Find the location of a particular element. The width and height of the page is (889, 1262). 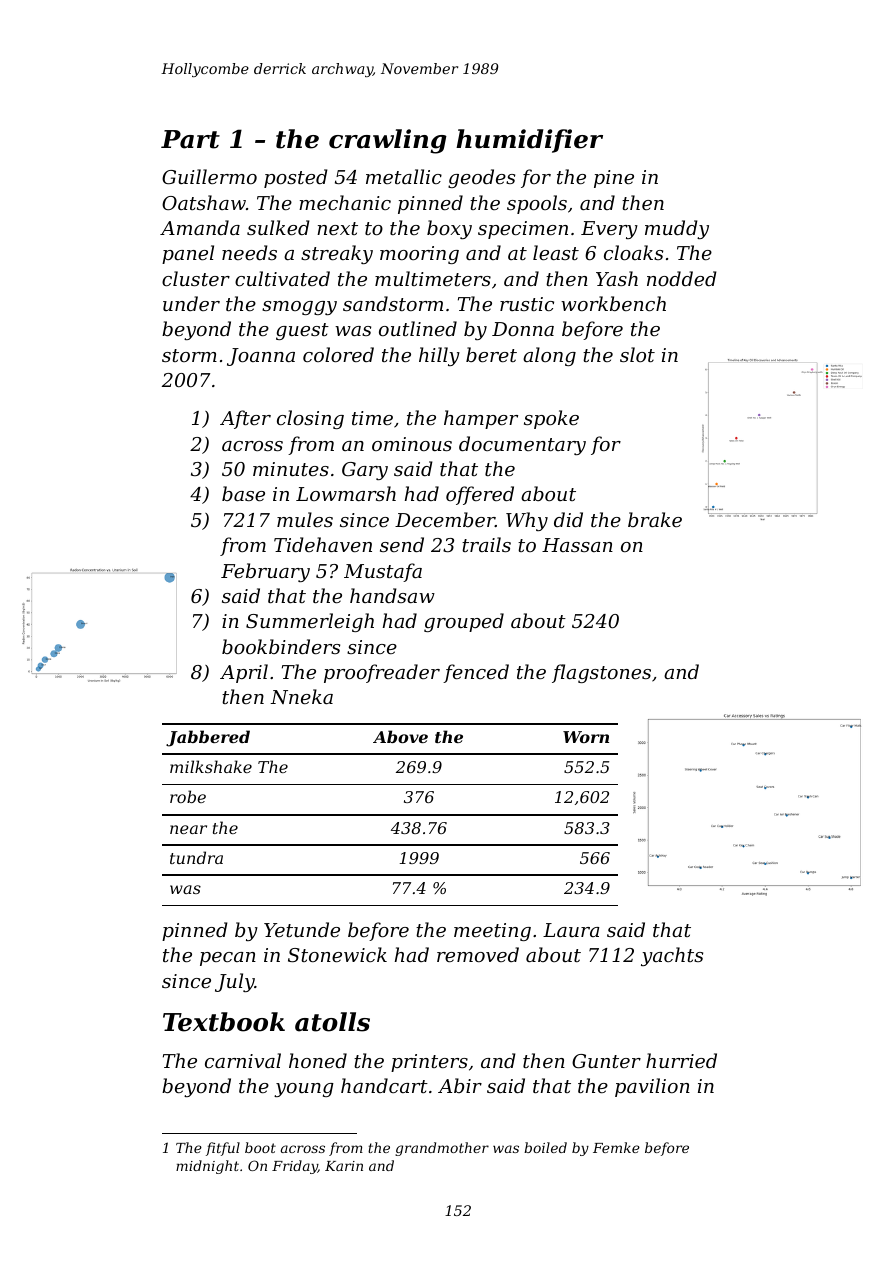

along is located at coordinates (549, 356).
